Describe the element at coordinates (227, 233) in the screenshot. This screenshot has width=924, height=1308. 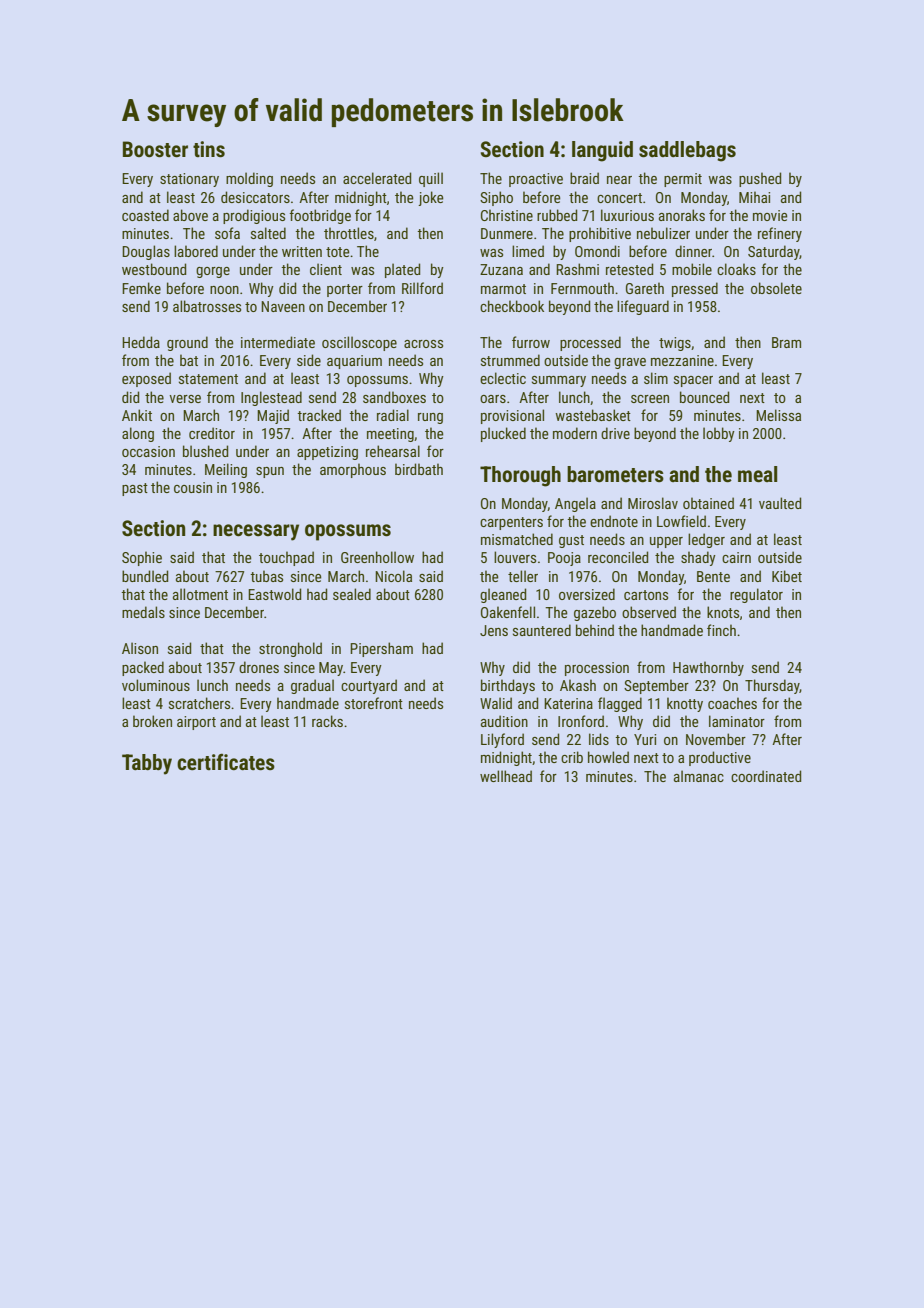
I see `sofa` at that location.
